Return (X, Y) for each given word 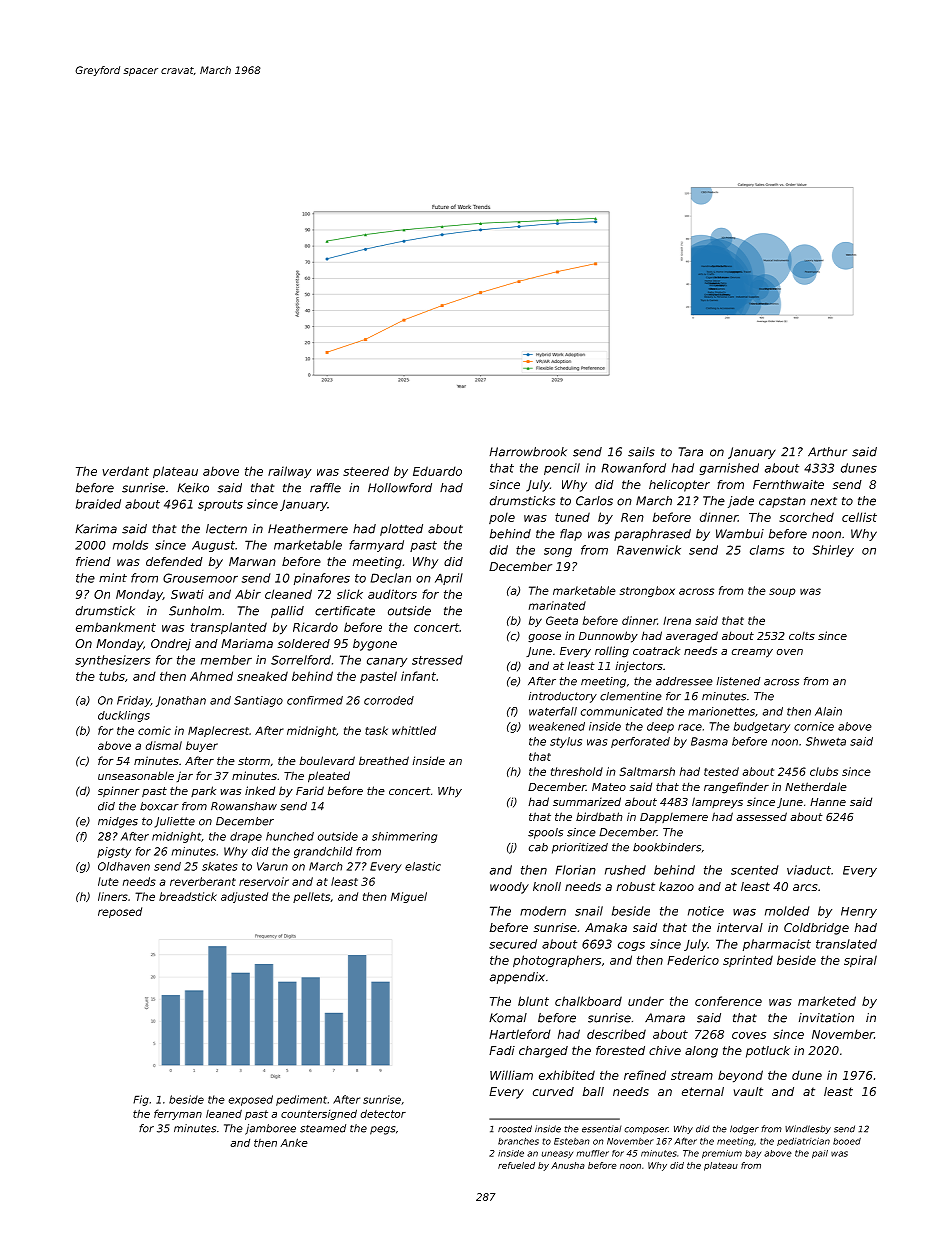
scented (755, 870)
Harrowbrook (528, 452)
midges (118, 822)
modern (543, 911)
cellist (859, 517)
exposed (251, 1100)
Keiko (193, 488)
